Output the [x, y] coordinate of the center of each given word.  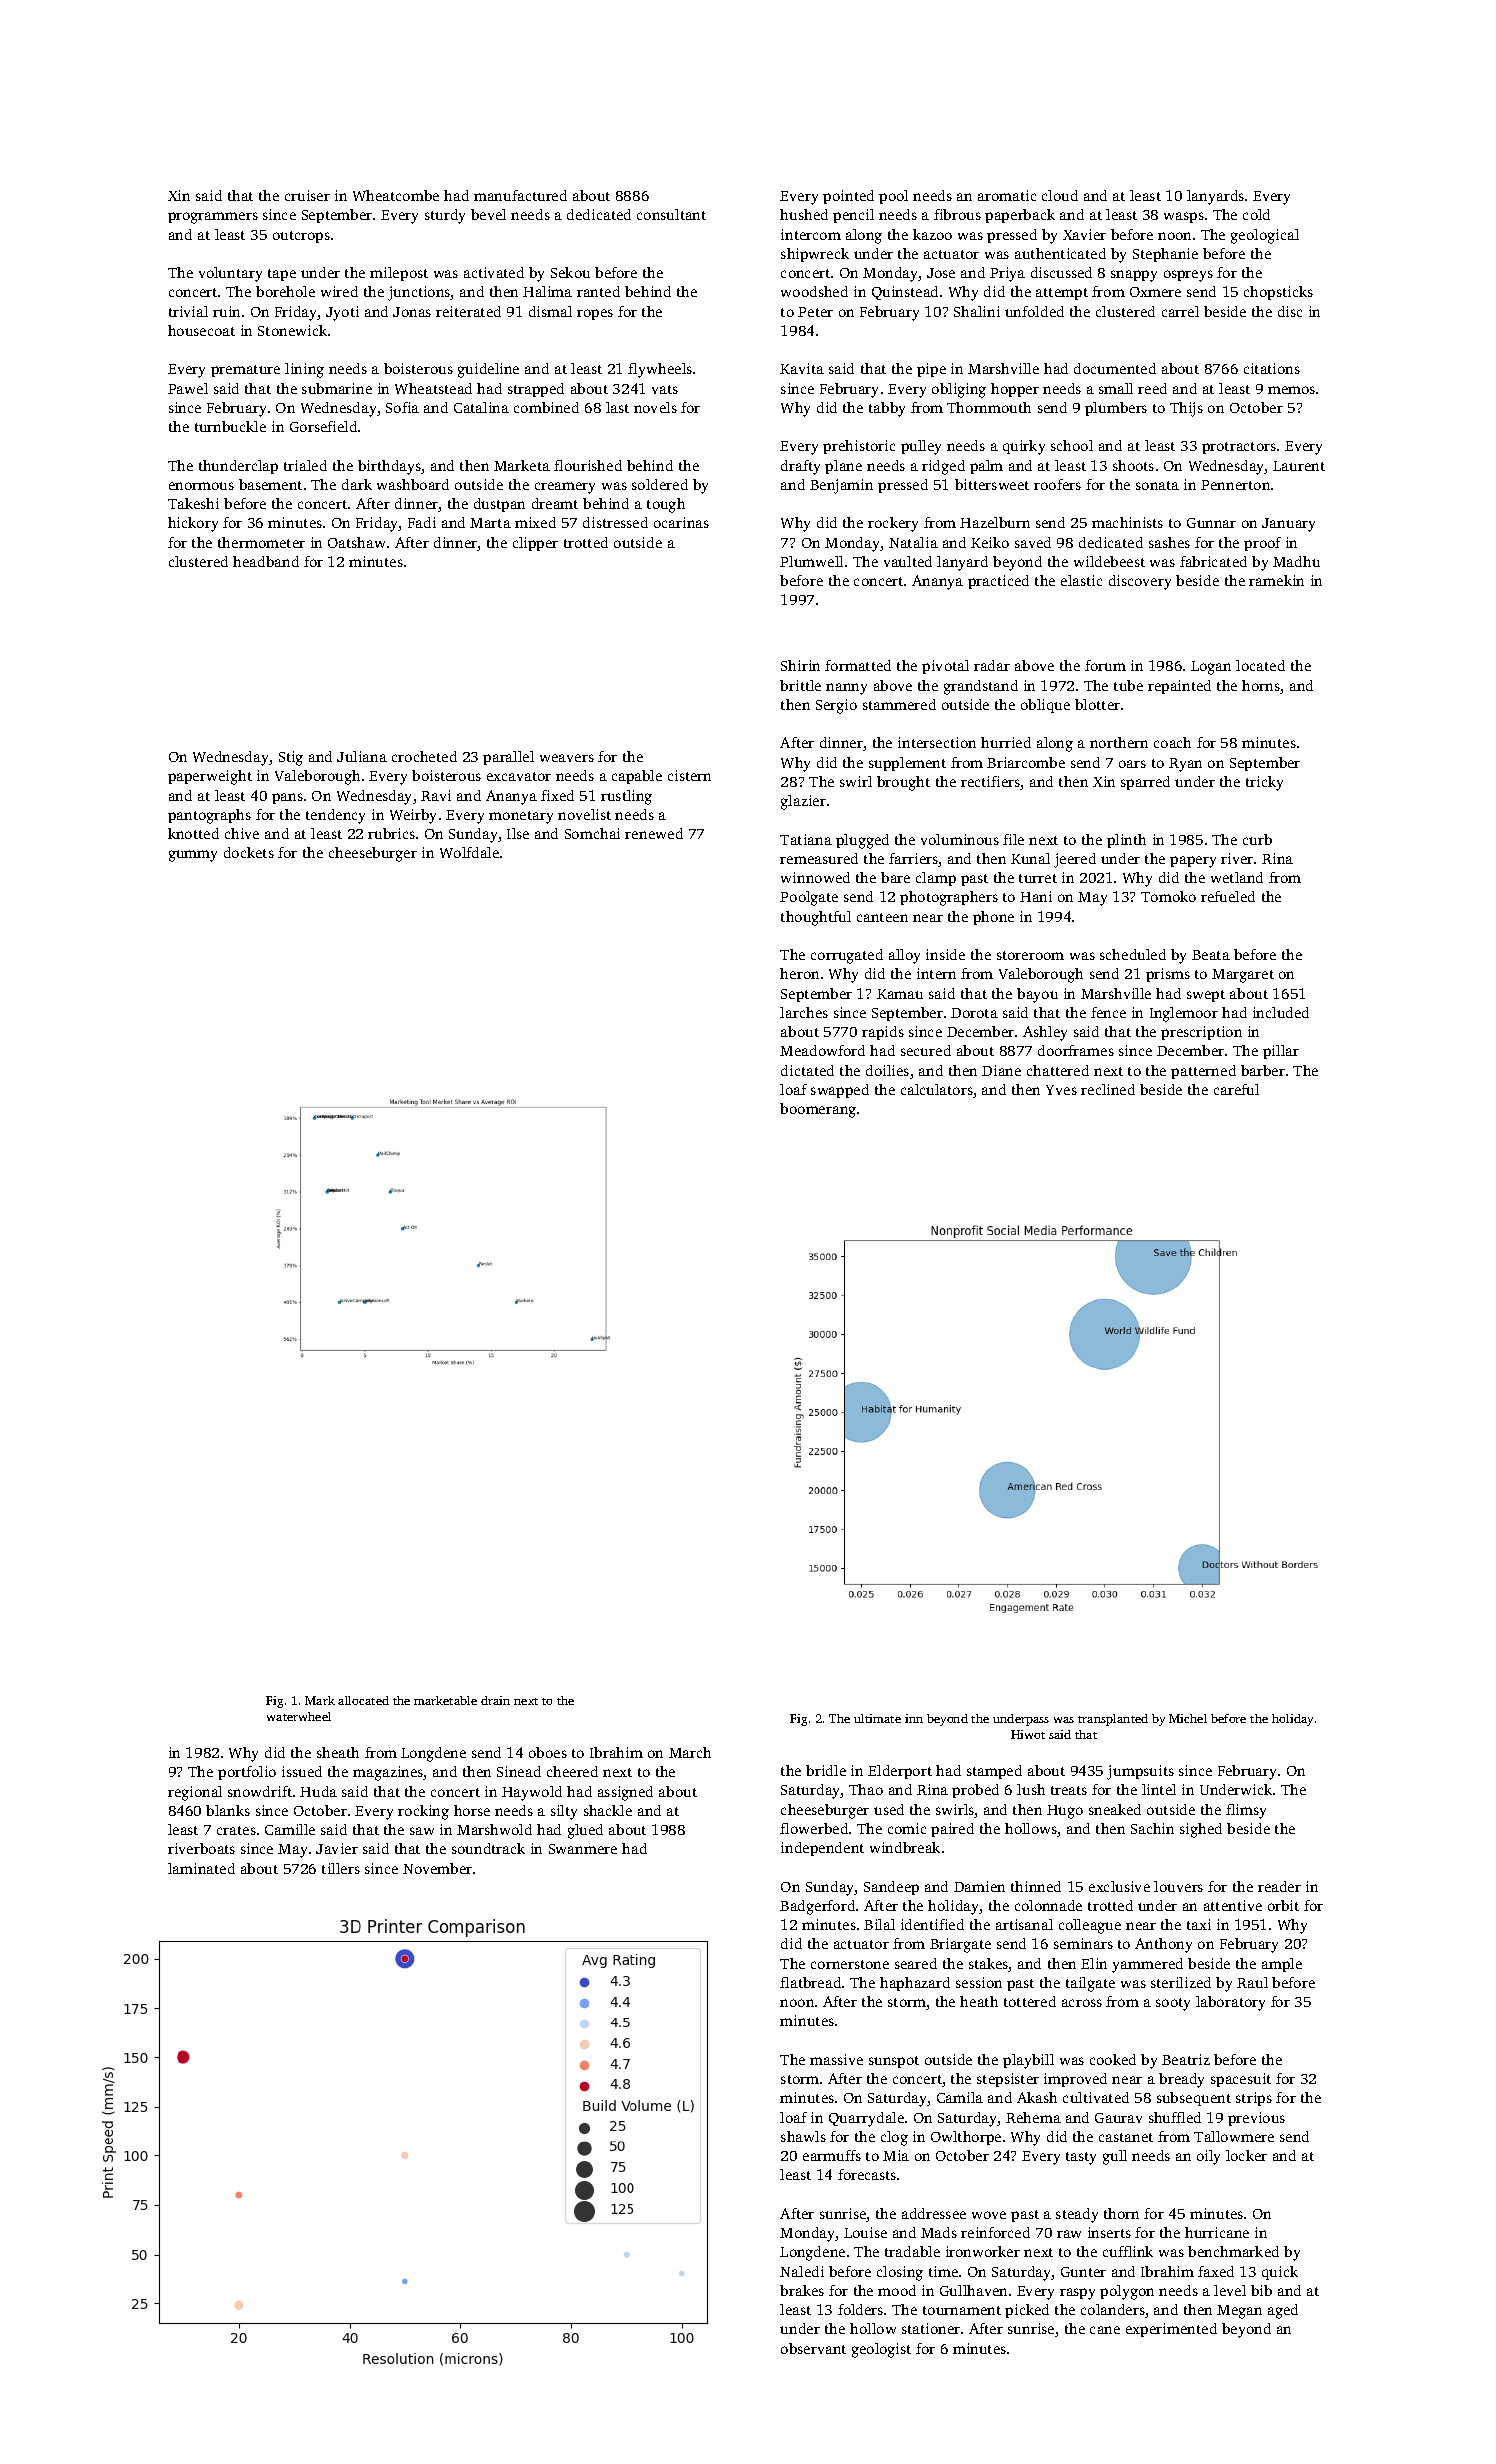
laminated [201, 1868]
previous [1256, 2119]
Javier [337, 1848]
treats [1069, 1790]
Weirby [413, 816]
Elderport [900, 1772]
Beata [1211, 955]
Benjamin [841, 486]
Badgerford [817, 1907]
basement [270, 484]
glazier [803, 802]
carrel [1180, 311]
